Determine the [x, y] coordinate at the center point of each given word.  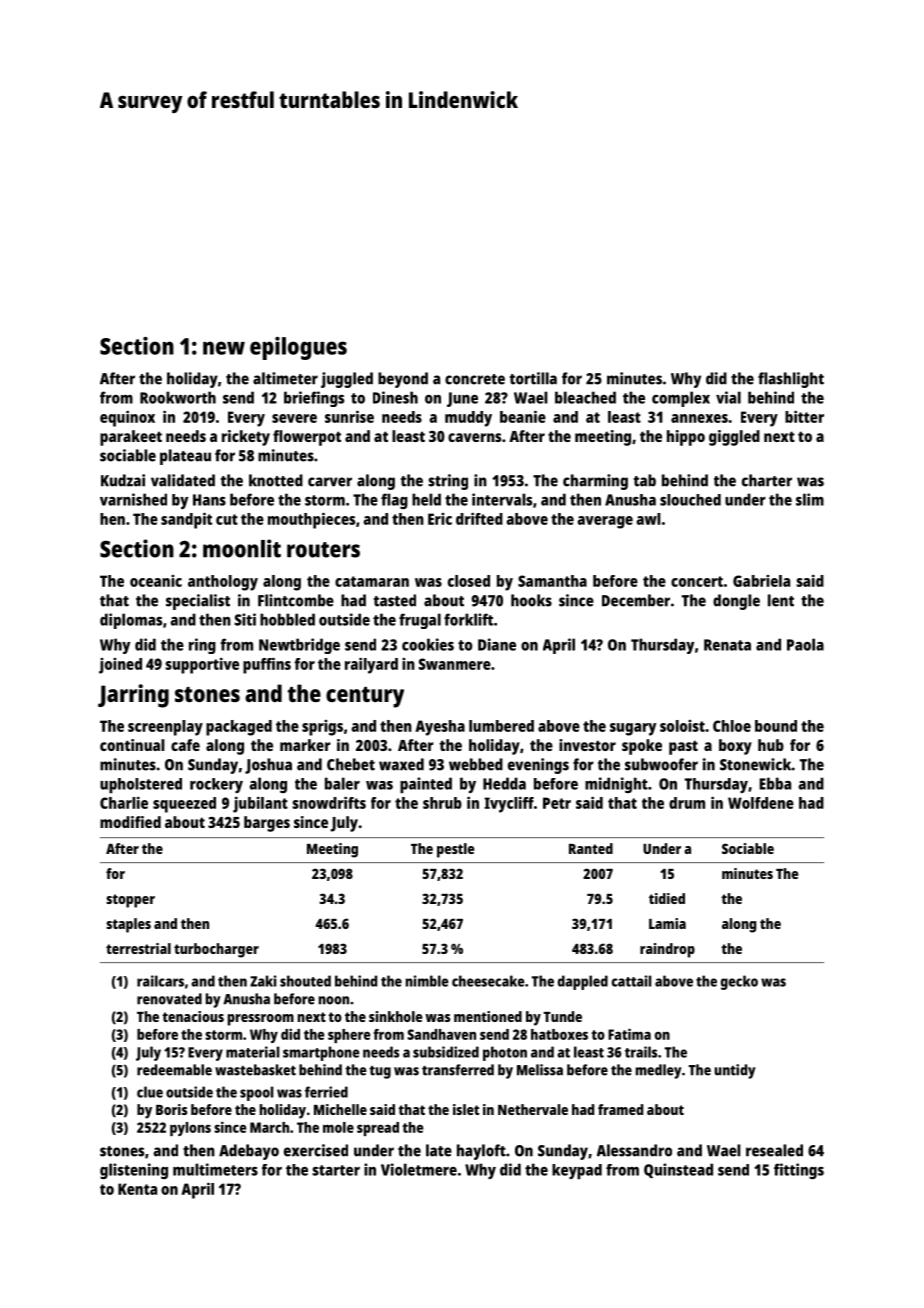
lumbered [501, 726]
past [683, 747]
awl [649, 519]
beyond [403, 380]
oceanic [156, 581]
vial [728, 397]
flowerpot [307, 438]
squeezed [184, 805]
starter [336, 1170]
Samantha [552, 581]
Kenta [137, 1189]
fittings [799, 1171]
